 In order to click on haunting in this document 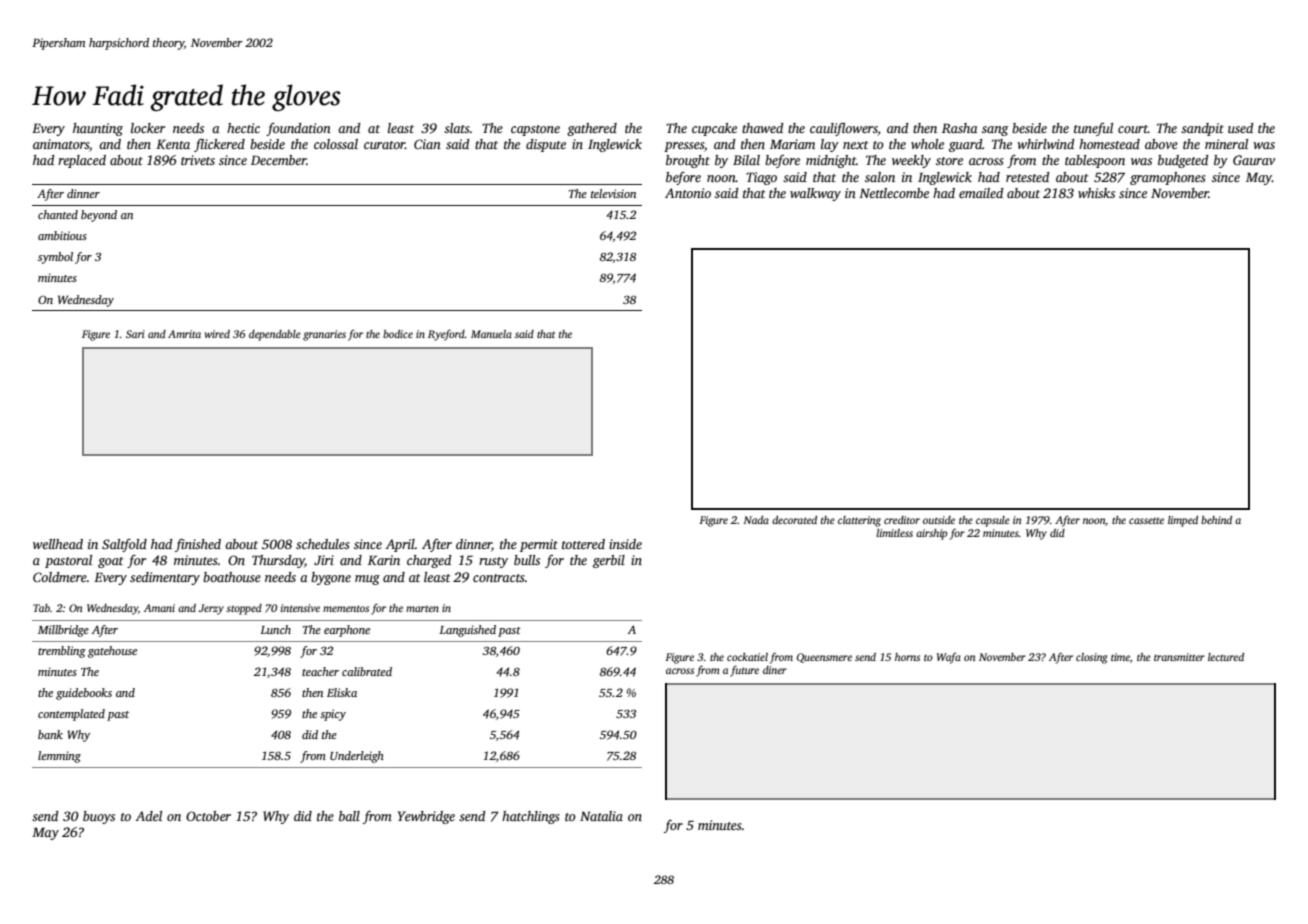, I will do `click(98, 129)`.
